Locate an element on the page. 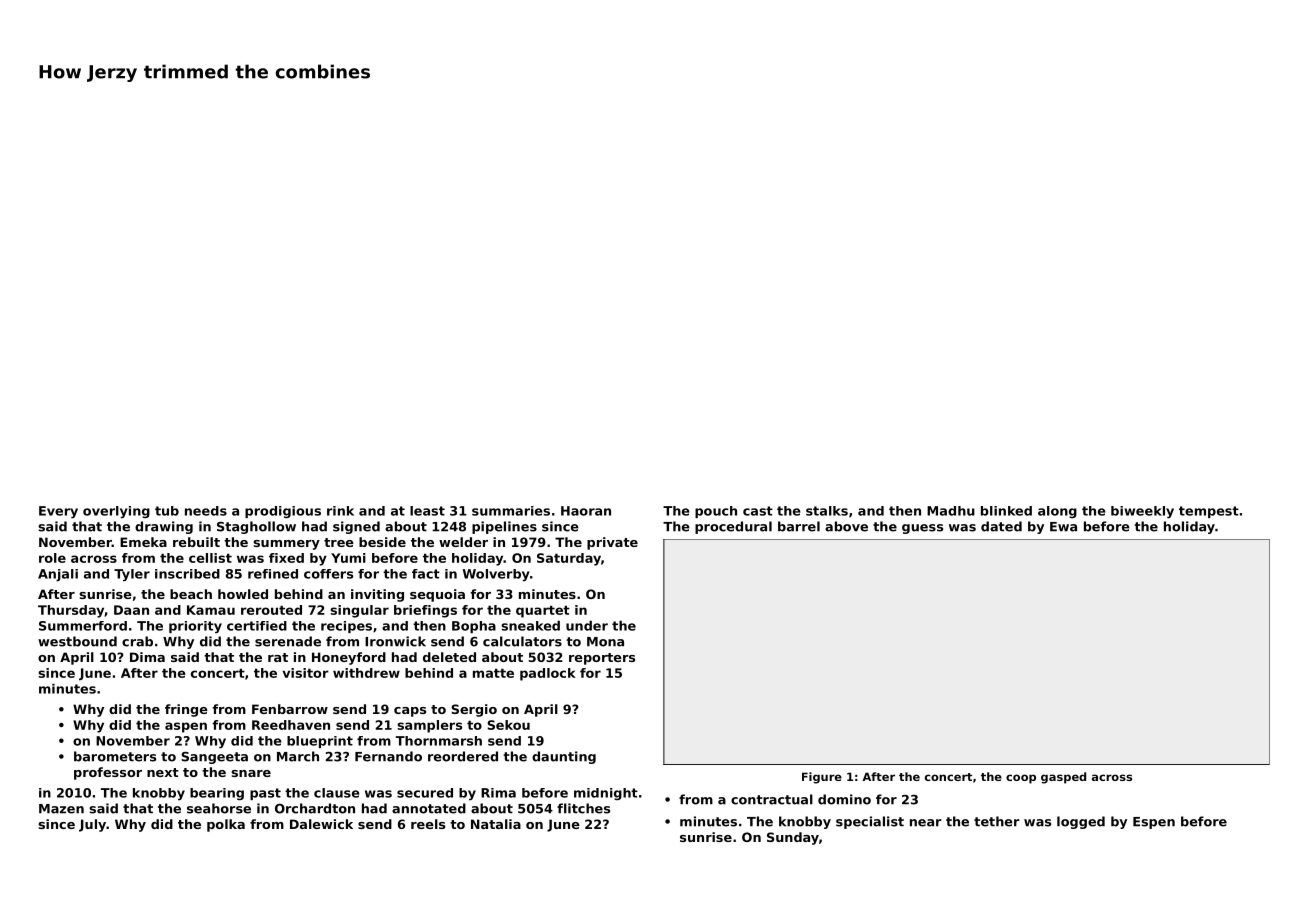  cast is located at coordinates (758, 511).
